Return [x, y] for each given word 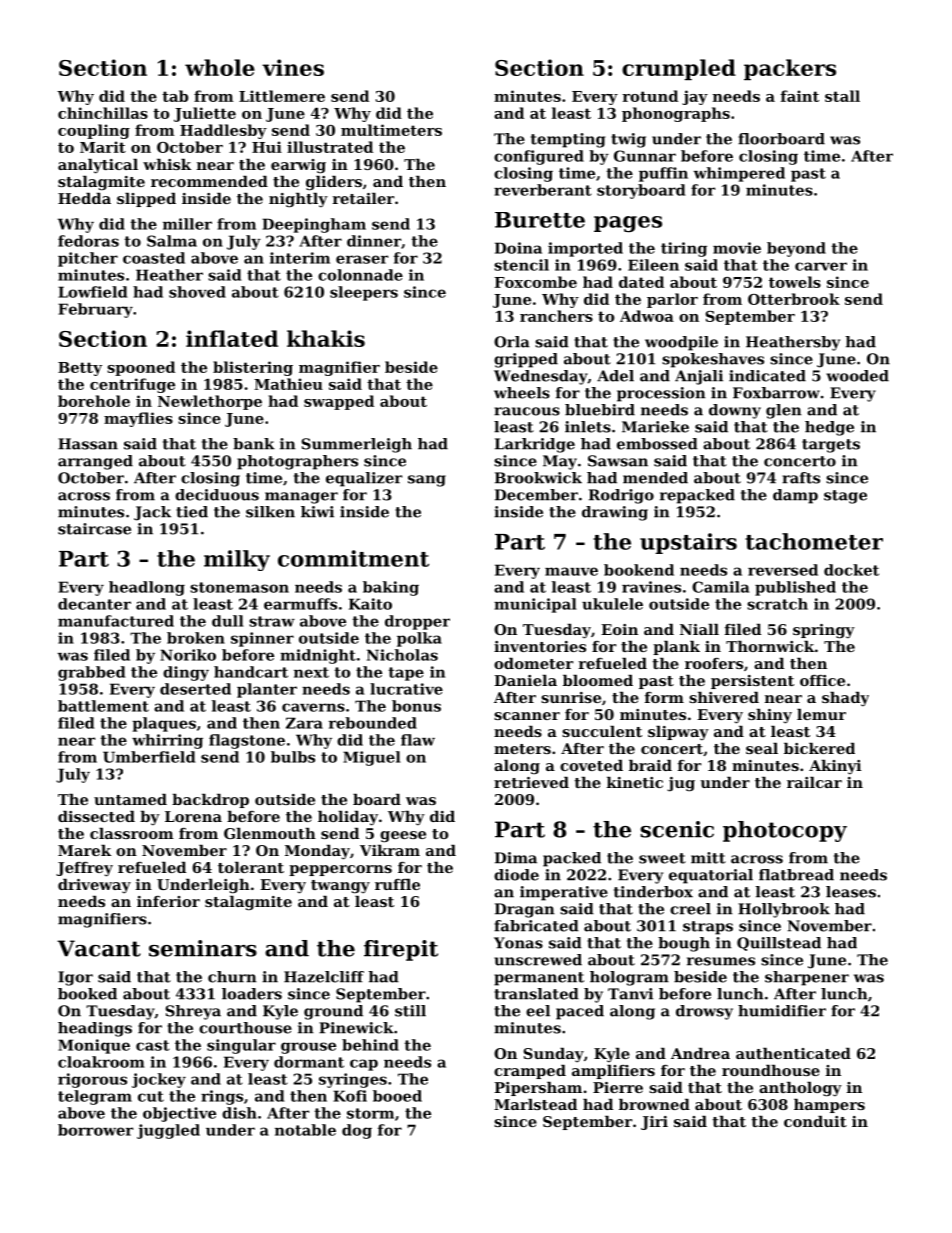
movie [737, 248]
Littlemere [282, 96]
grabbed [91, 673]
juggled [168, 1131]
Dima [516, 858]
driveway [94, 886]
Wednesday [541, 377]
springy [824, 631]
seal [762, 748]
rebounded [373, 723]
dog [357, 1131]
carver [821, 266]
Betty [80, 369]
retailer [363, 198]
